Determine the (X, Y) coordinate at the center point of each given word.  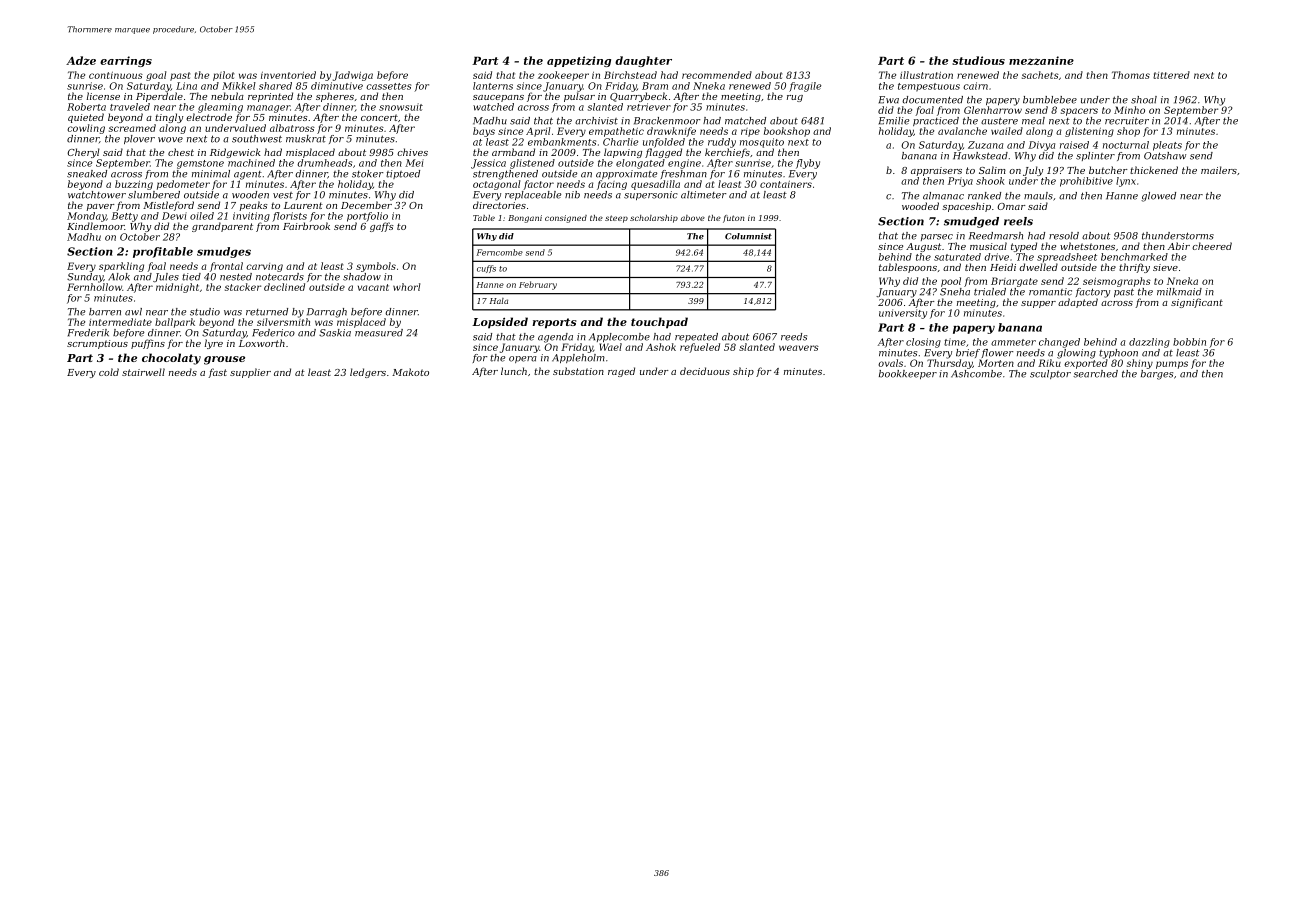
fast (217, 373)
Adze (81, 60)
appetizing (579, 61)
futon (733, 219)
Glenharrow (993, 110)
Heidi (1003, 267)
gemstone (200, 164)
